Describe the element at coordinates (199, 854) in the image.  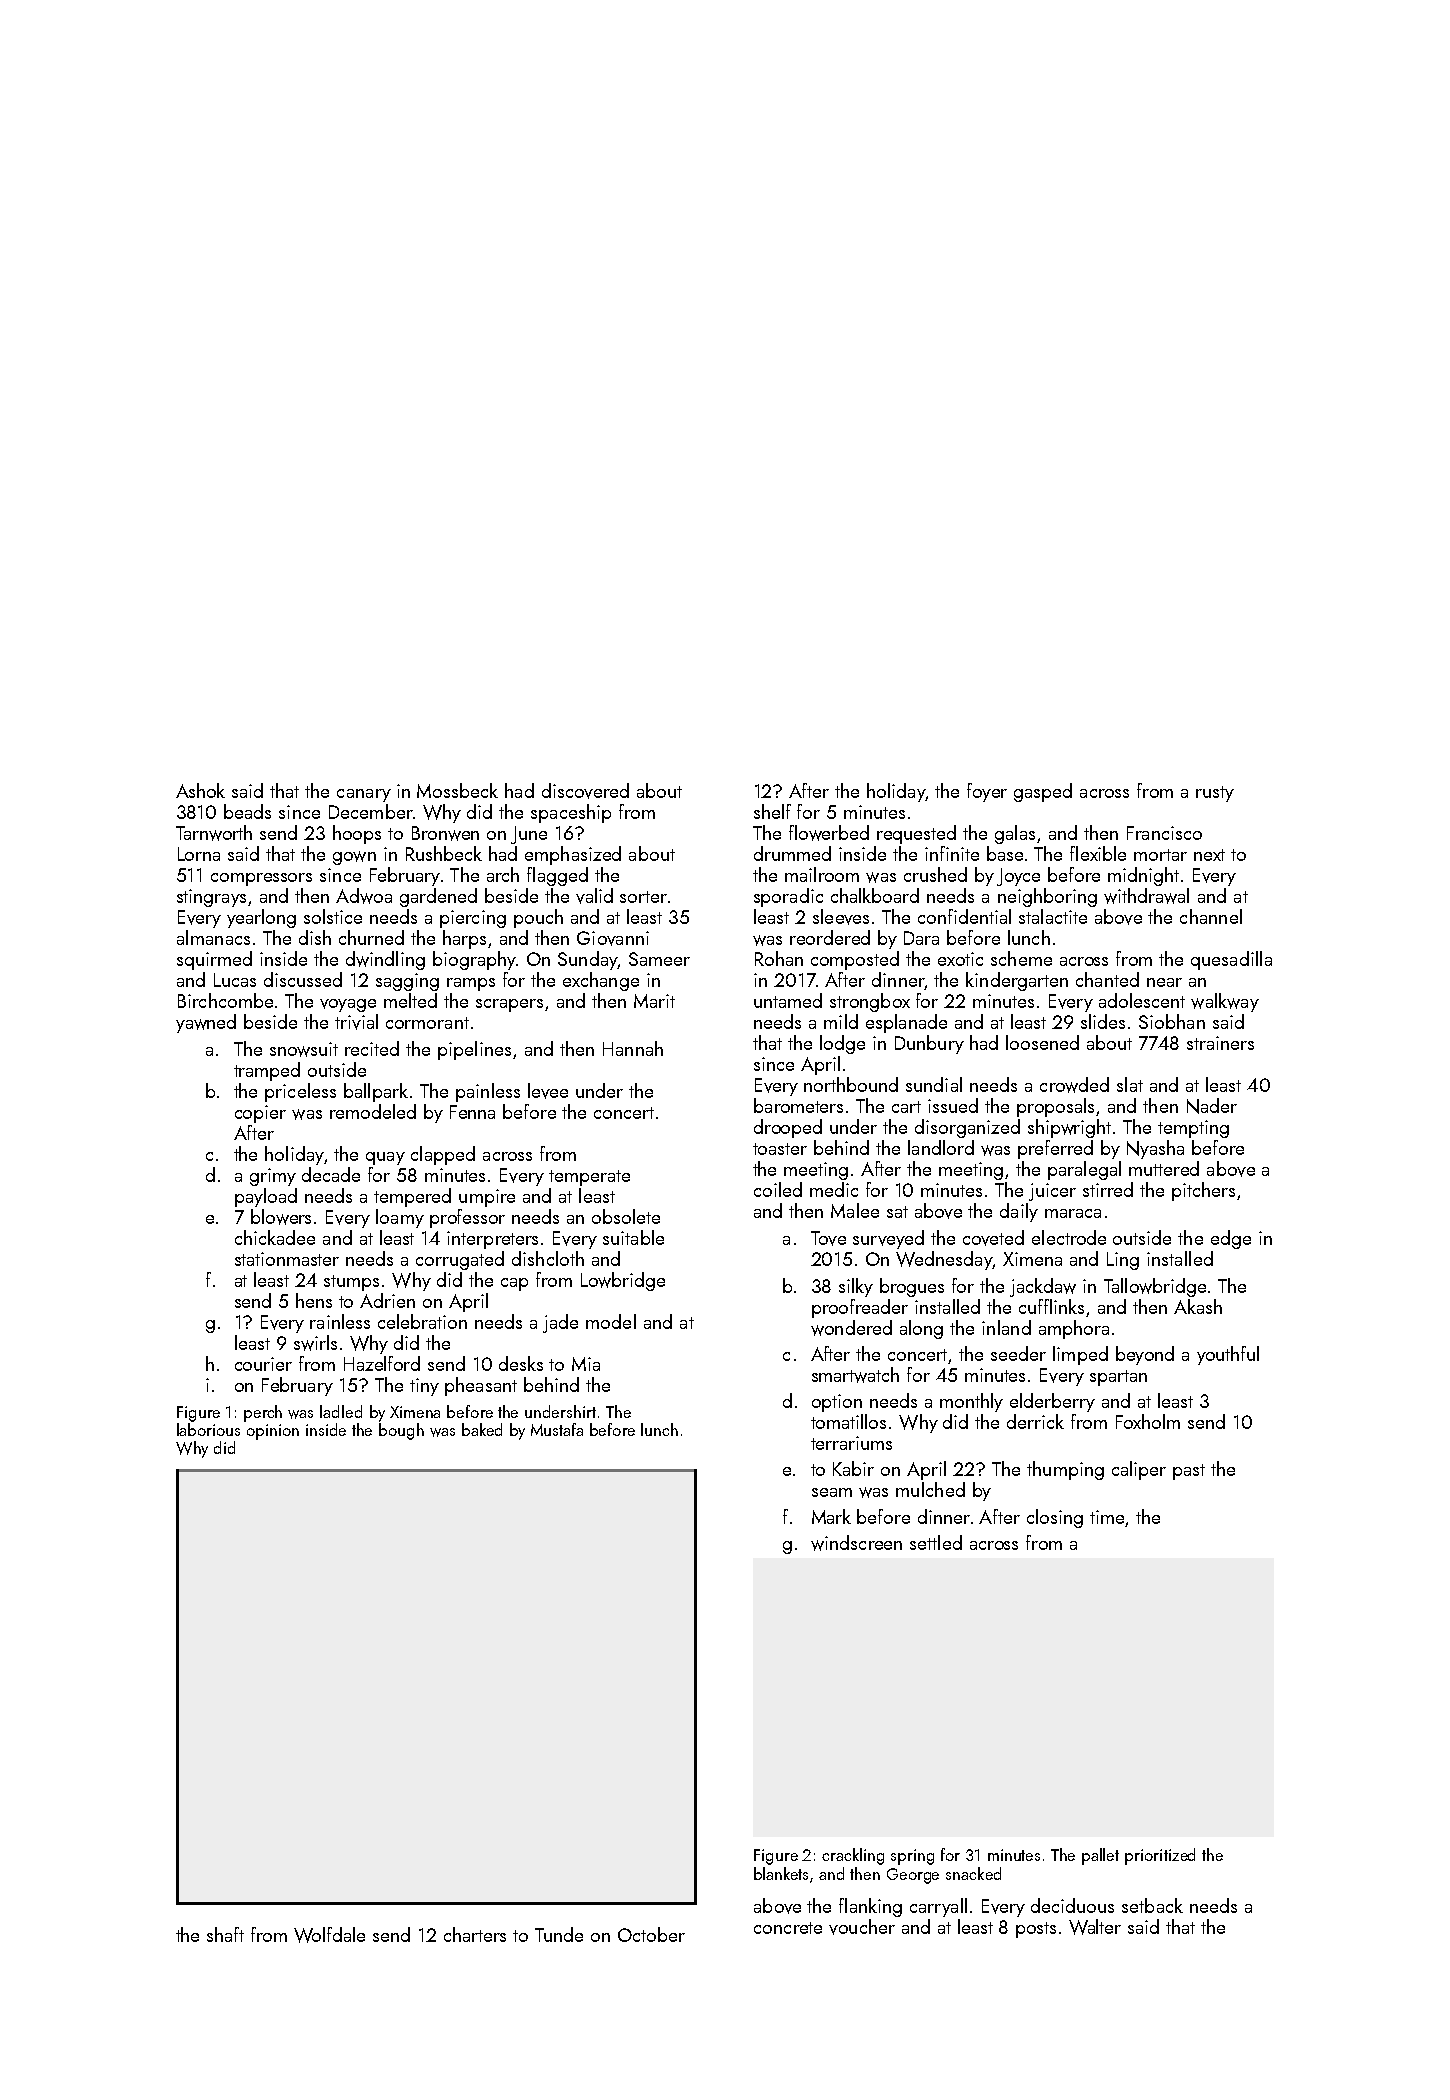
I see `Lorna` at that location.
